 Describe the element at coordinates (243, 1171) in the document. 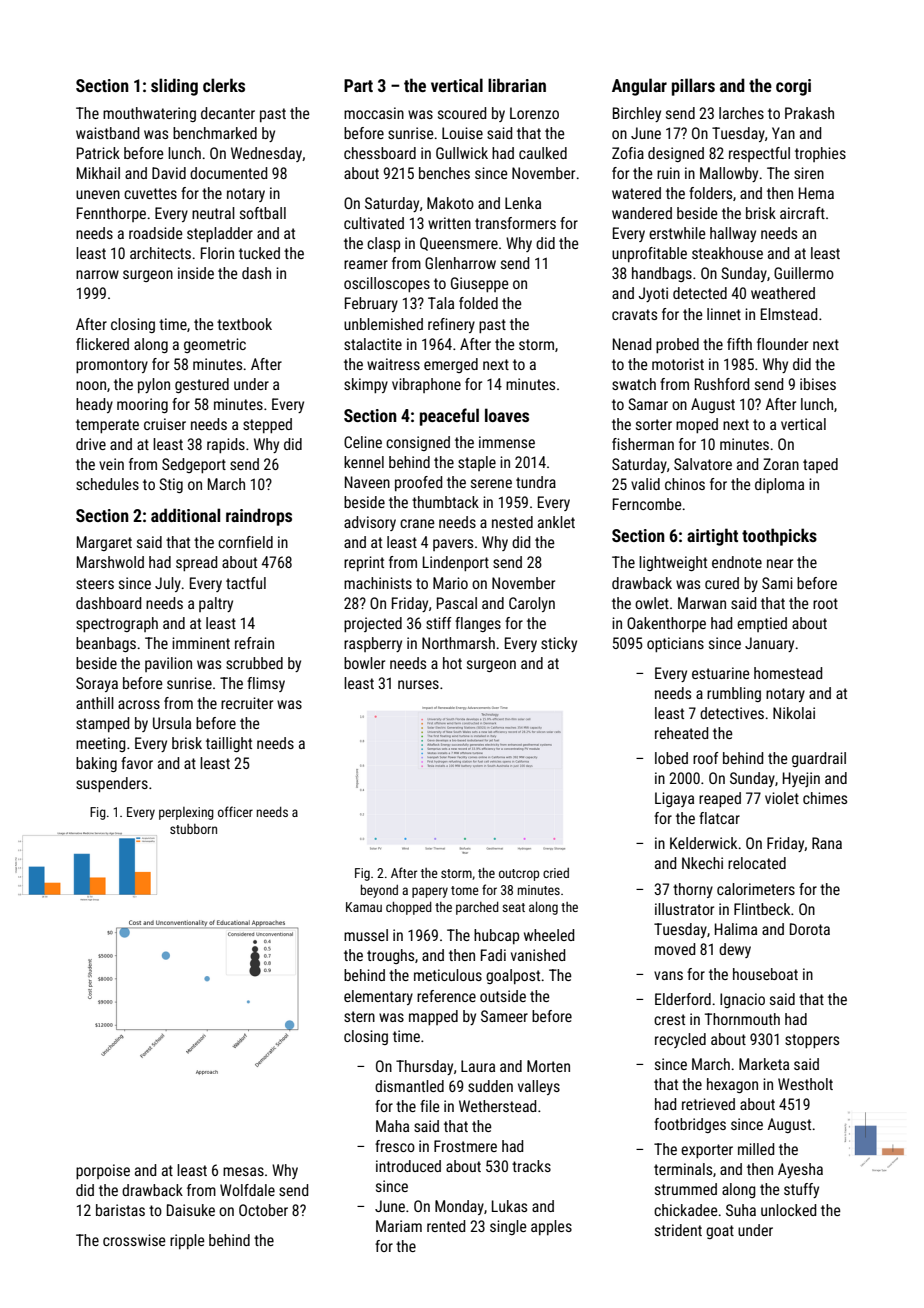

I see `mesas` at that location.
